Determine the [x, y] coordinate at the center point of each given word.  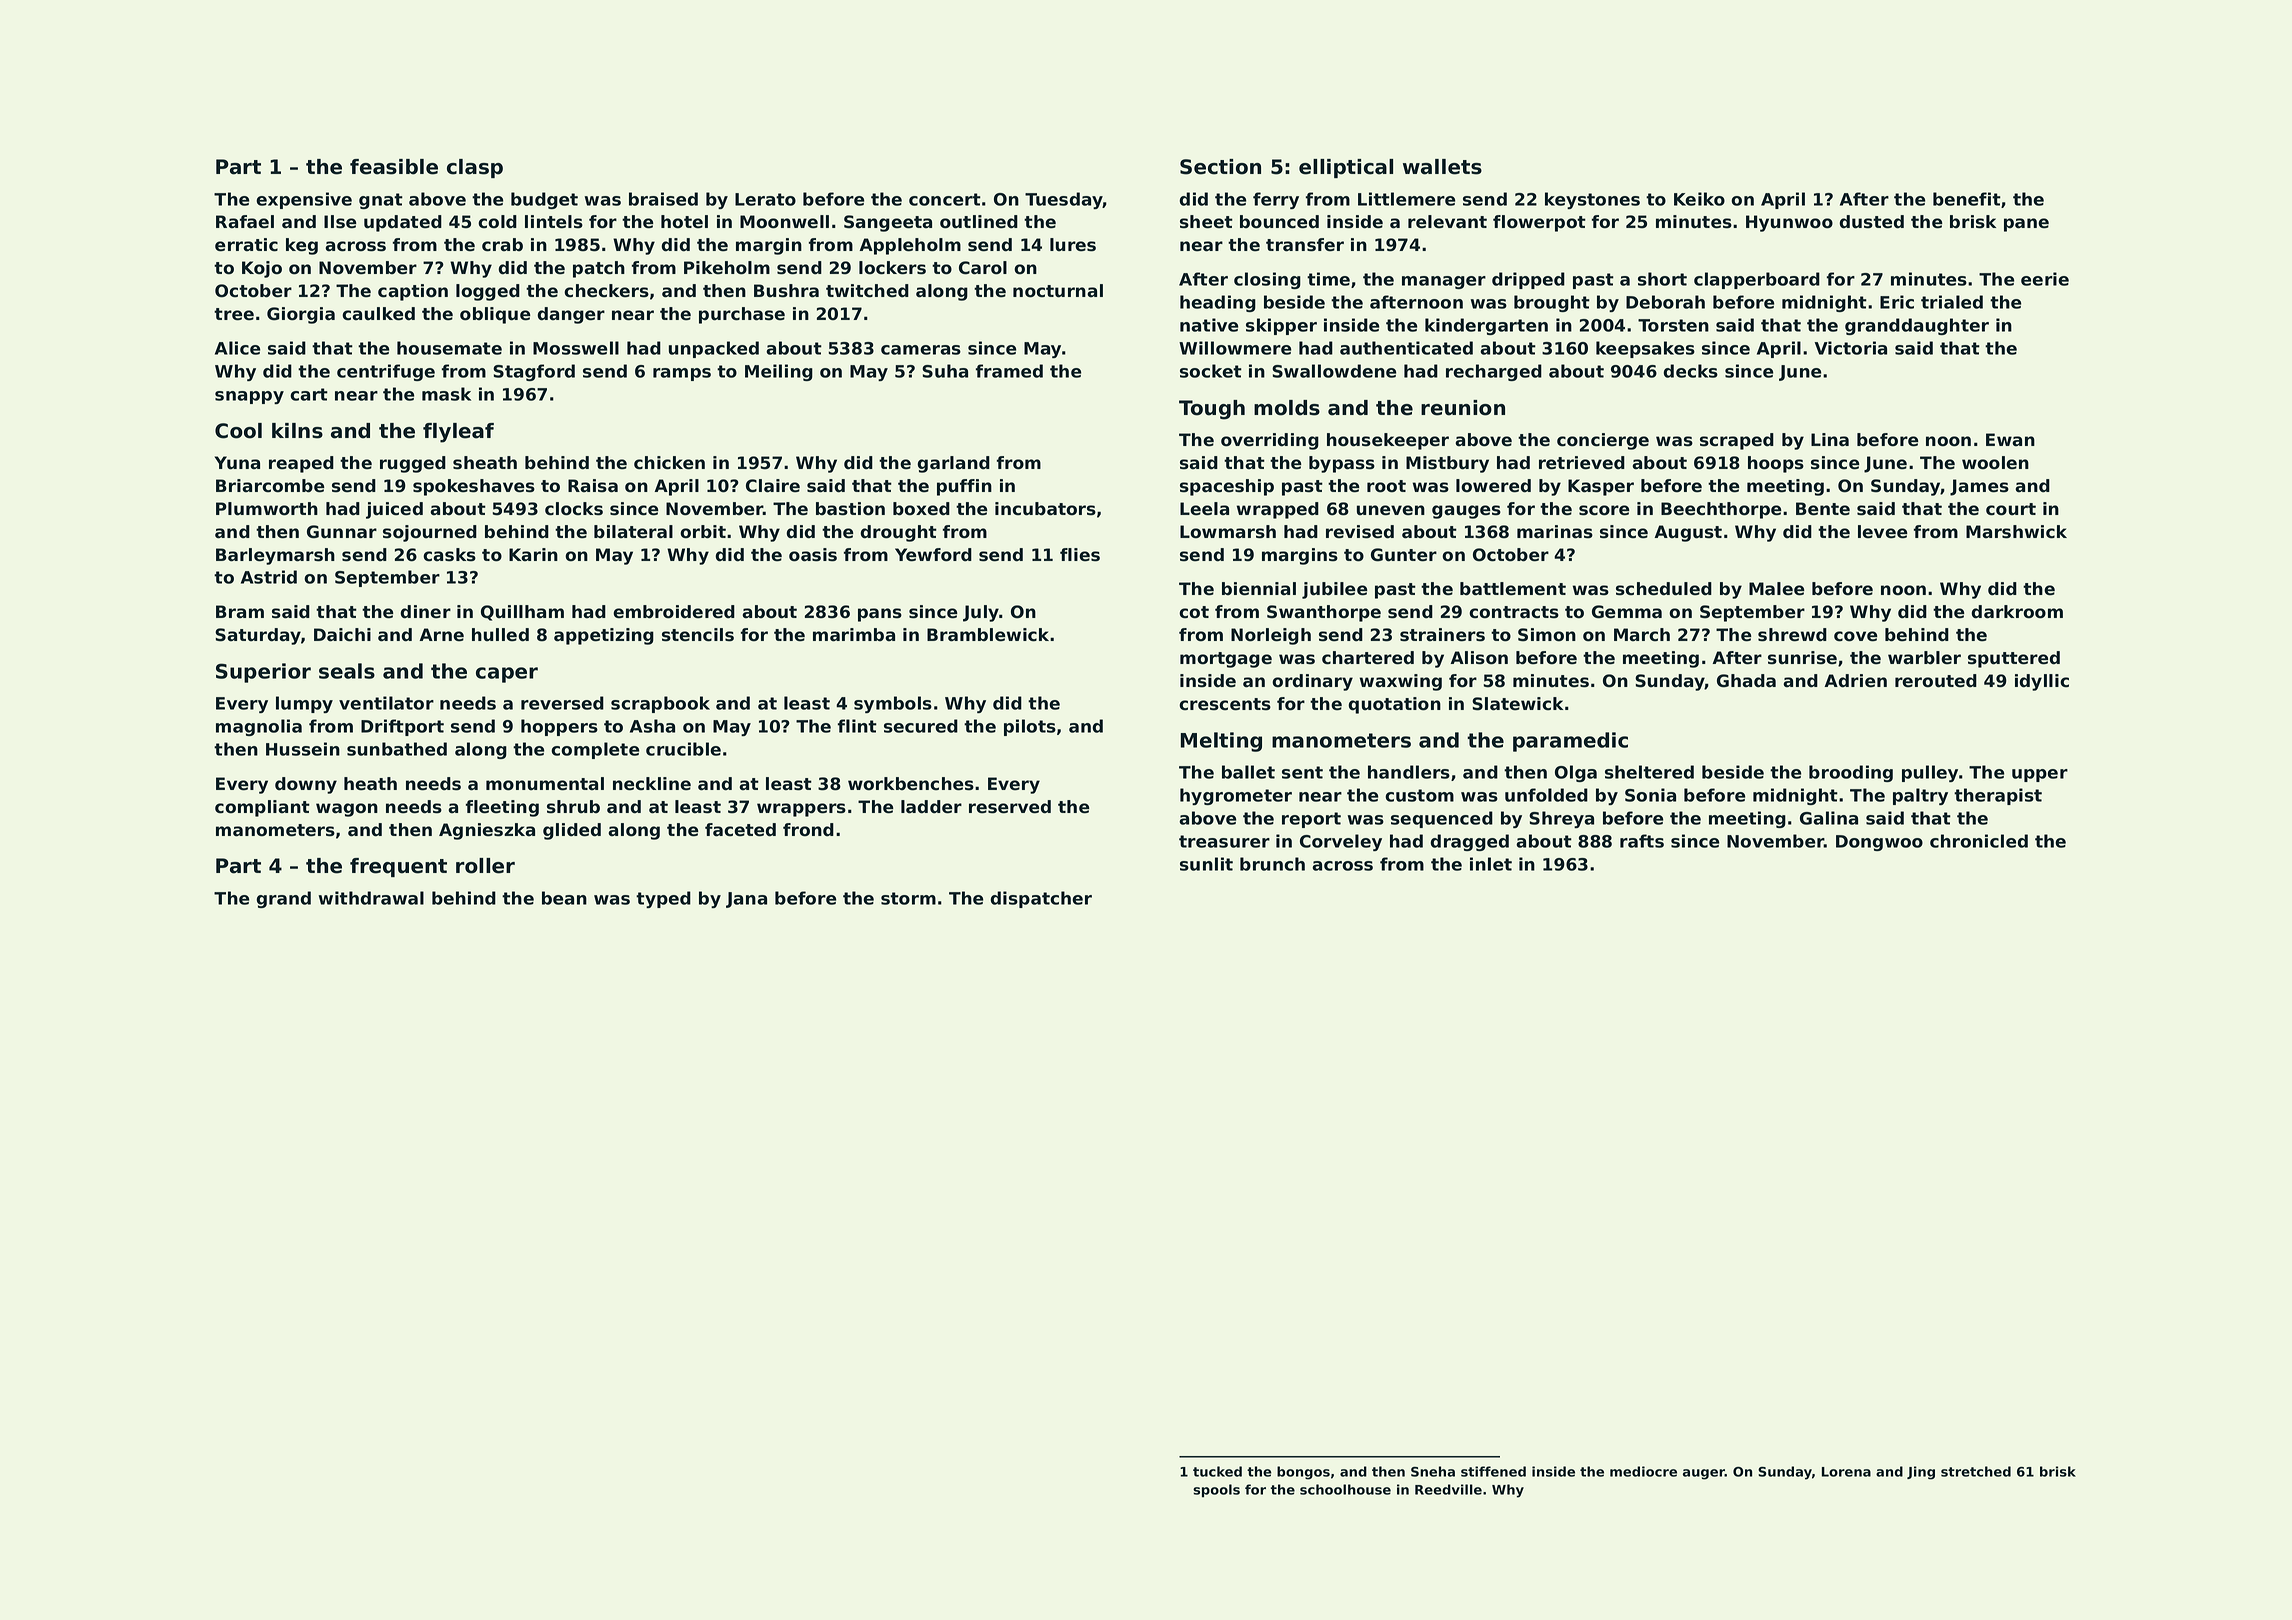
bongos [1303, 1473]
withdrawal [371, 898]
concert [945, 199]
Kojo [262, 269]
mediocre [1643, 1471]
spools [1216, 1491]
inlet [1491, 864]
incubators [1045, 509]
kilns [297, 431]
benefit [1967, 199]
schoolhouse [1345, 1489]
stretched [1976, 1471]
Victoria [1851, 348]
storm [908, 898]
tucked [1217, 1471]
